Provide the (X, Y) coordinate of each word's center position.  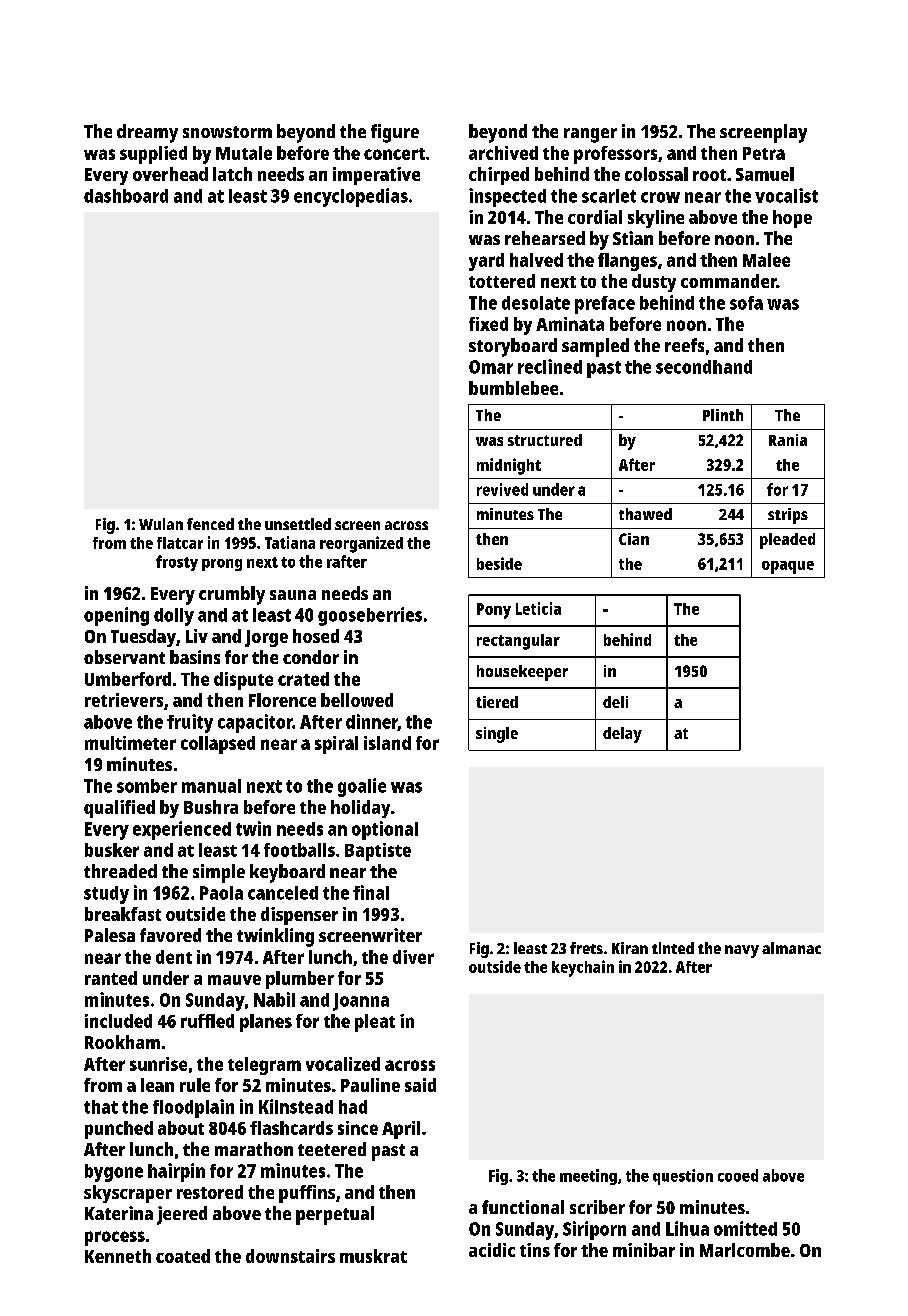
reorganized (361, 544)
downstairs (290, 1256)
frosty (177, 563)
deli (615, 702)
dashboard (126, 196)
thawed (645, 514)
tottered (502, 281)
